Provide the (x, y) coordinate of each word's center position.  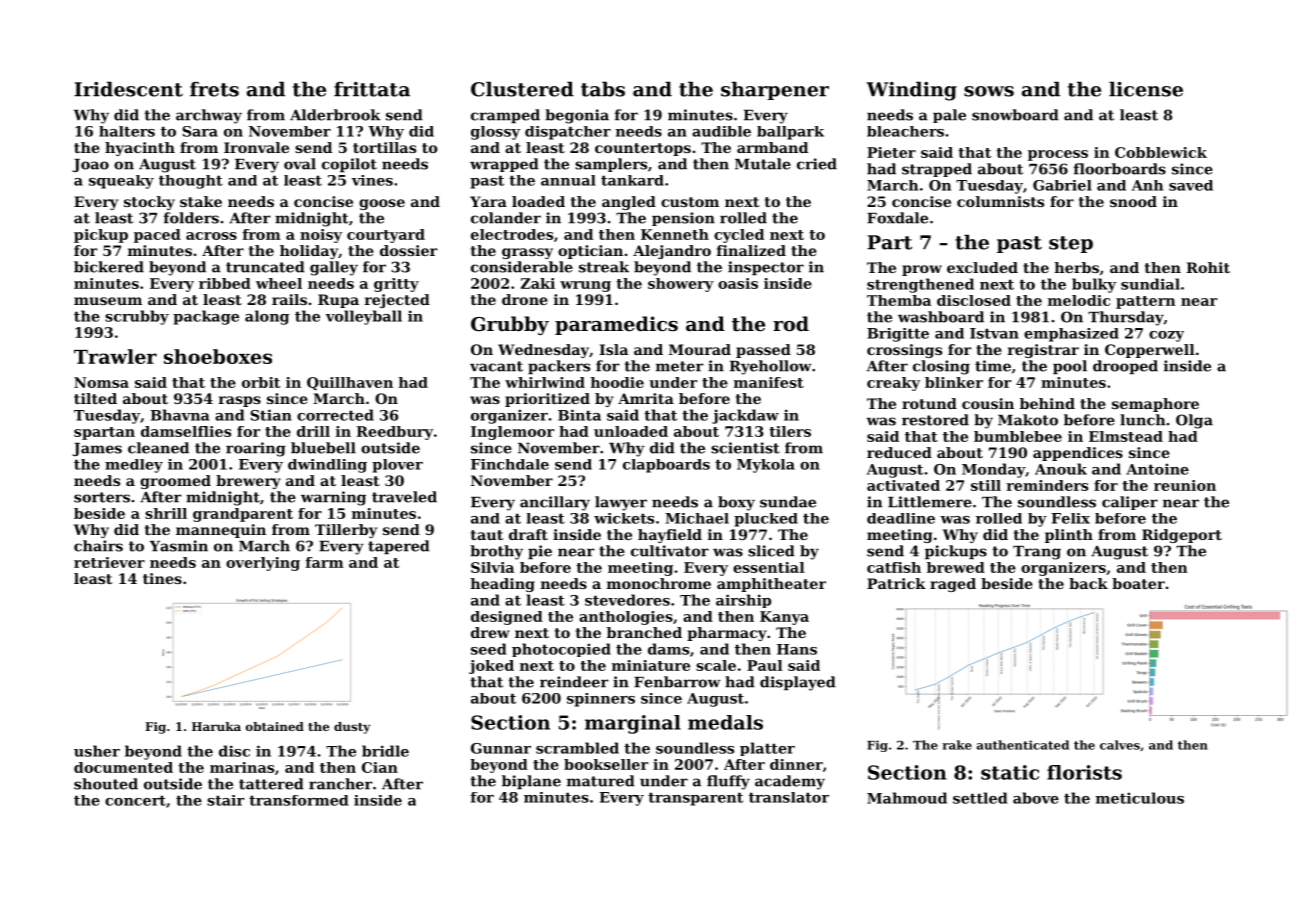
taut (487, 535)
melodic (1079, 300)
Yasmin (179, 546)
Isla (613, 349)
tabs (603, 89)
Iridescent (128, 89)
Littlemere (930, 502)
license (1146, 89)
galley (334, 268)
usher (97, 751)
